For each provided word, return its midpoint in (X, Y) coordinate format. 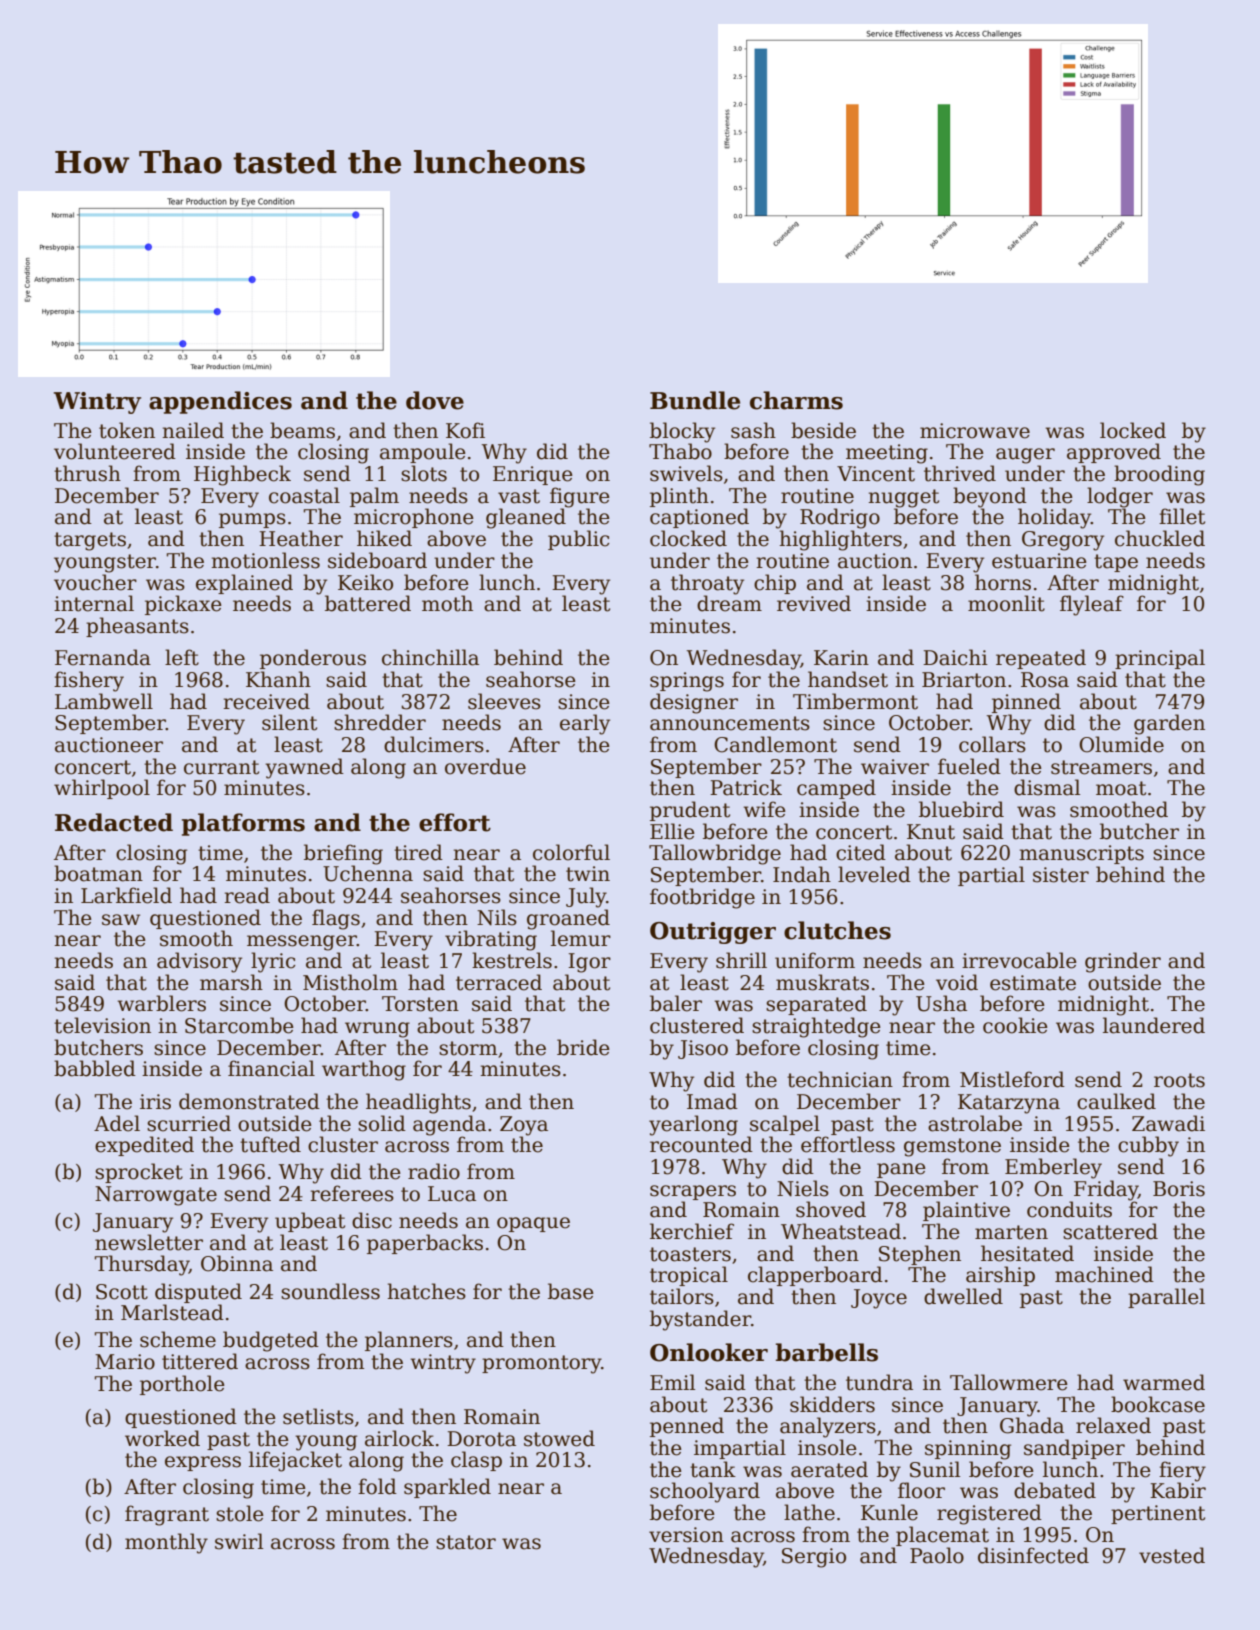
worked (162, 1438)
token (127, 430)
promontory (541, 1364)
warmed (1164, 1382)
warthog (364, 1070)
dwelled (963, 1296)
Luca (452, 1194)
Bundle (695, 400)
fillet (1182, 516)
